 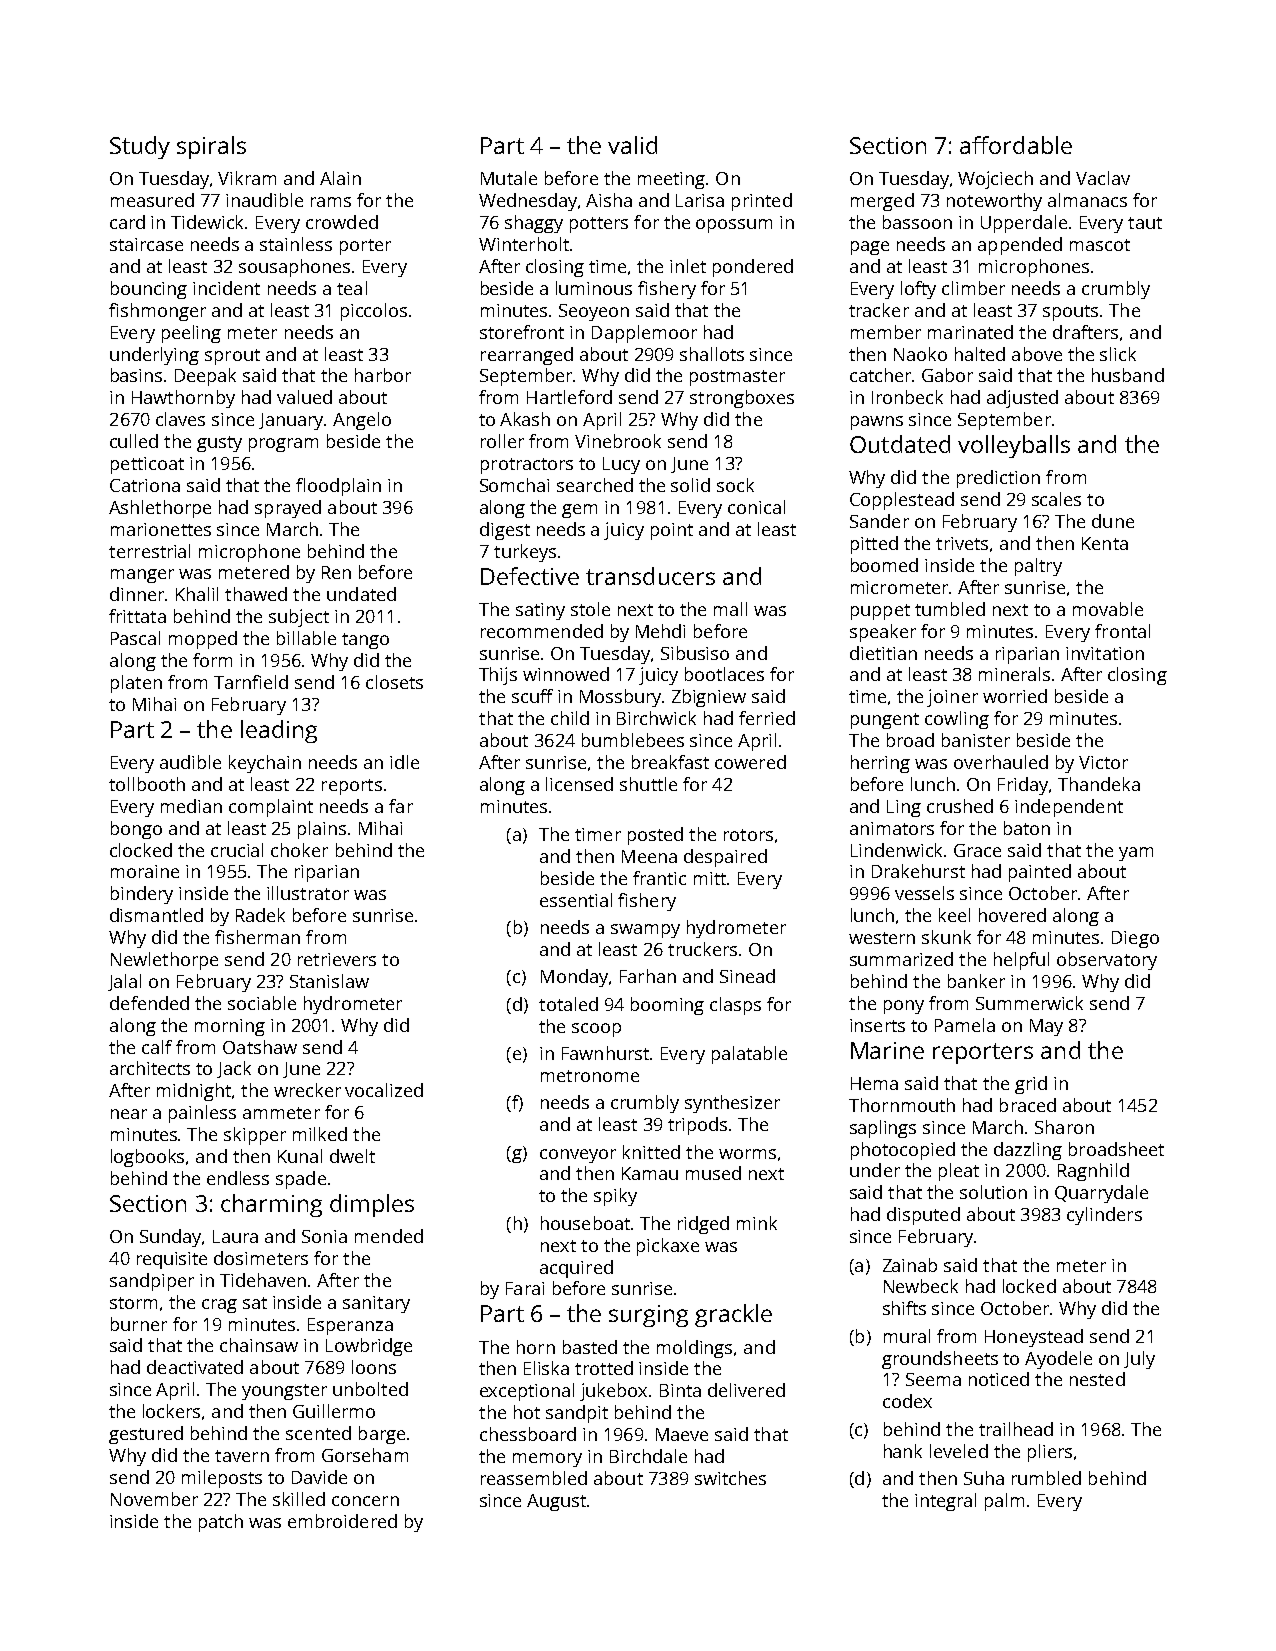 What do you see at coordinates (1118, 354) in the image?
I see `slick` at bounding box center [1118, 354].
